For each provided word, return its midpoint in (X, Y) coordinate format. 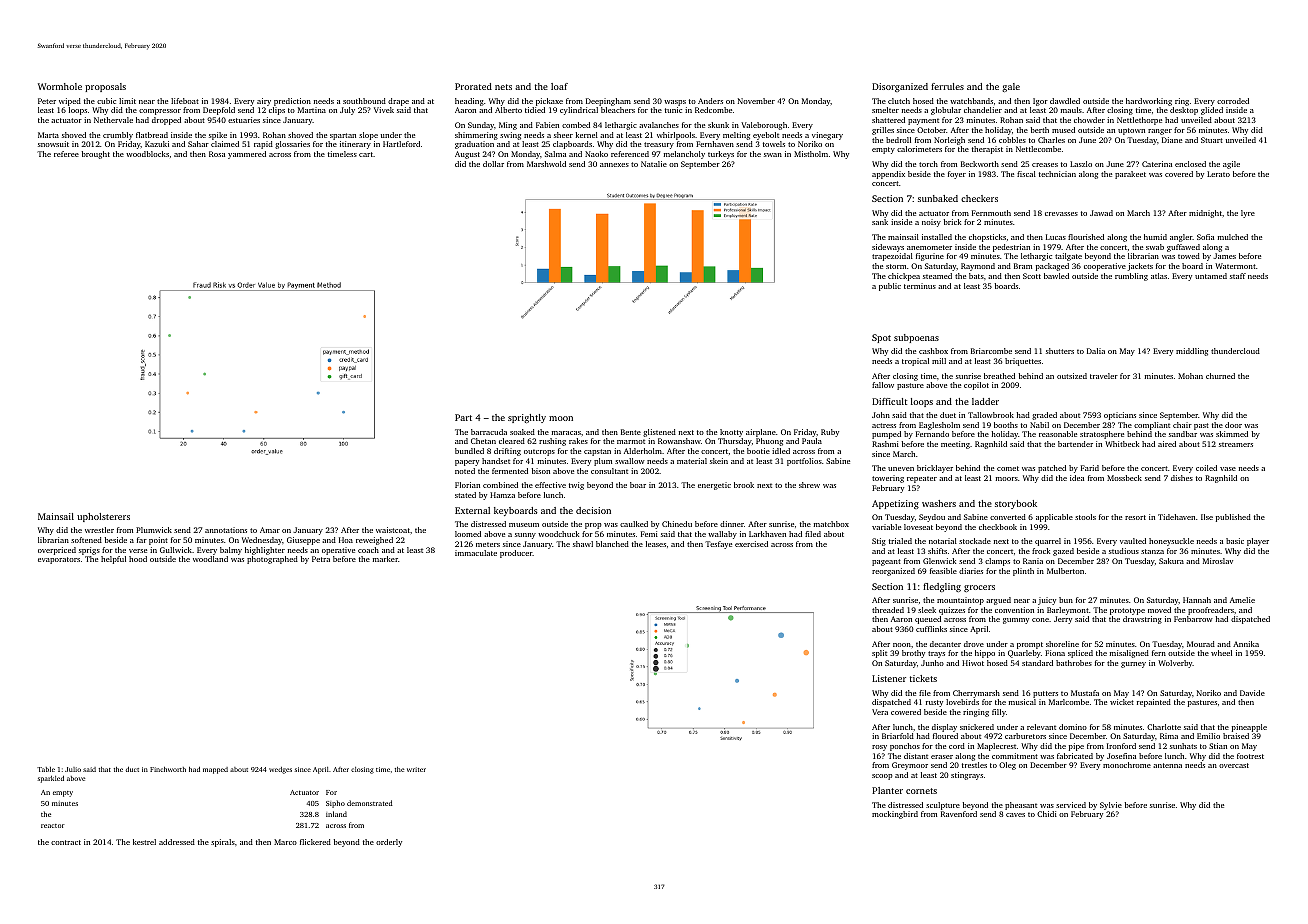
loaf (559, 86)
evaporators (59, 560)
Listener (889, 678)
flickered (315, 842)
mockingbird (895, 815)
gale (1011, 87)
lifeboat (185, 101)
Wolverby (1175, 664)
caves (1015, 815)
